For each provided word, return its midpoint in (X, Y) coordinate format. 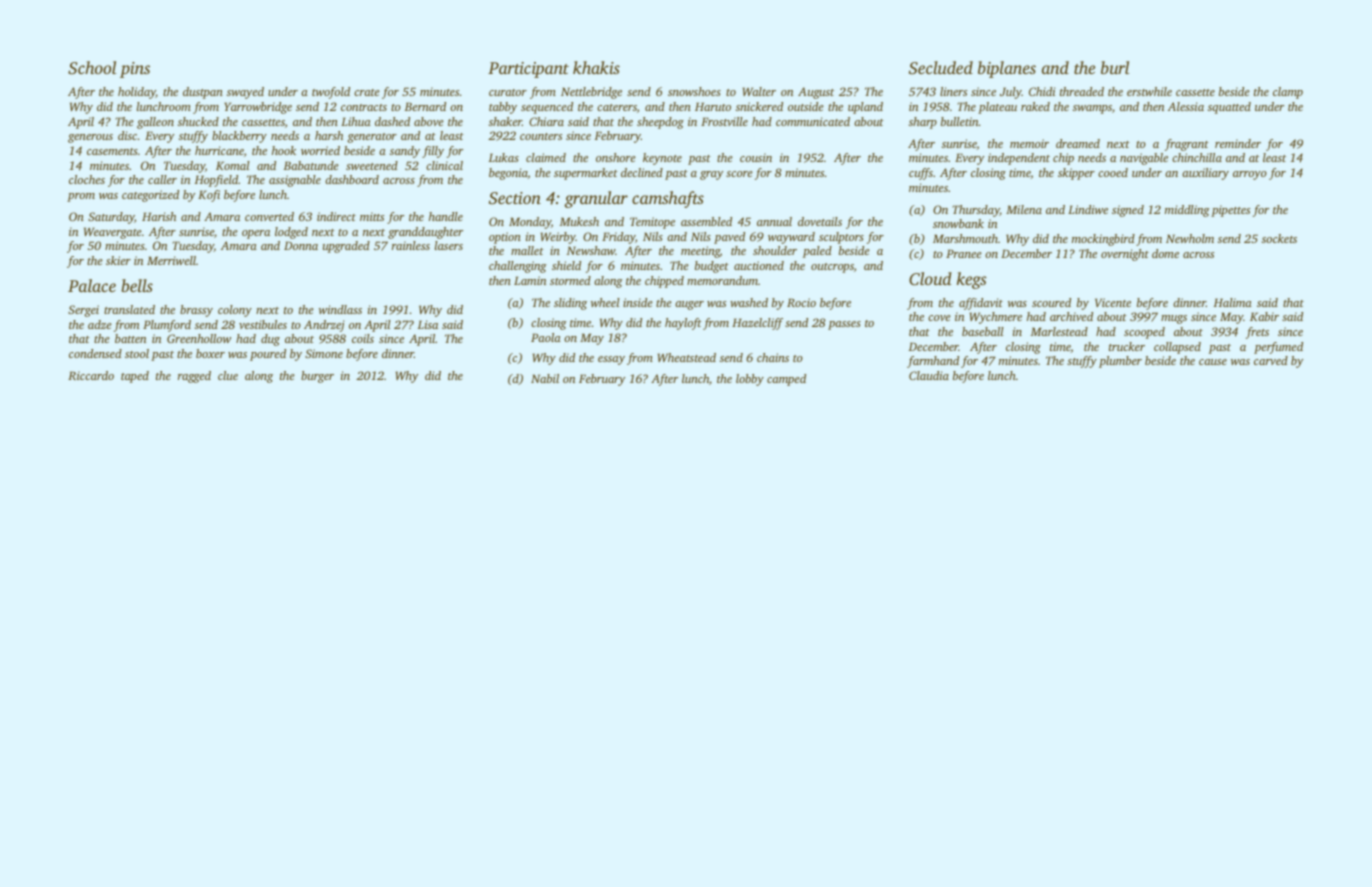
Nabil (545, 378)
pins (135, 70)
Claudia (929, 375)
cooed (1113, 172)
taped (135, 377)
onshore (616, 157)
